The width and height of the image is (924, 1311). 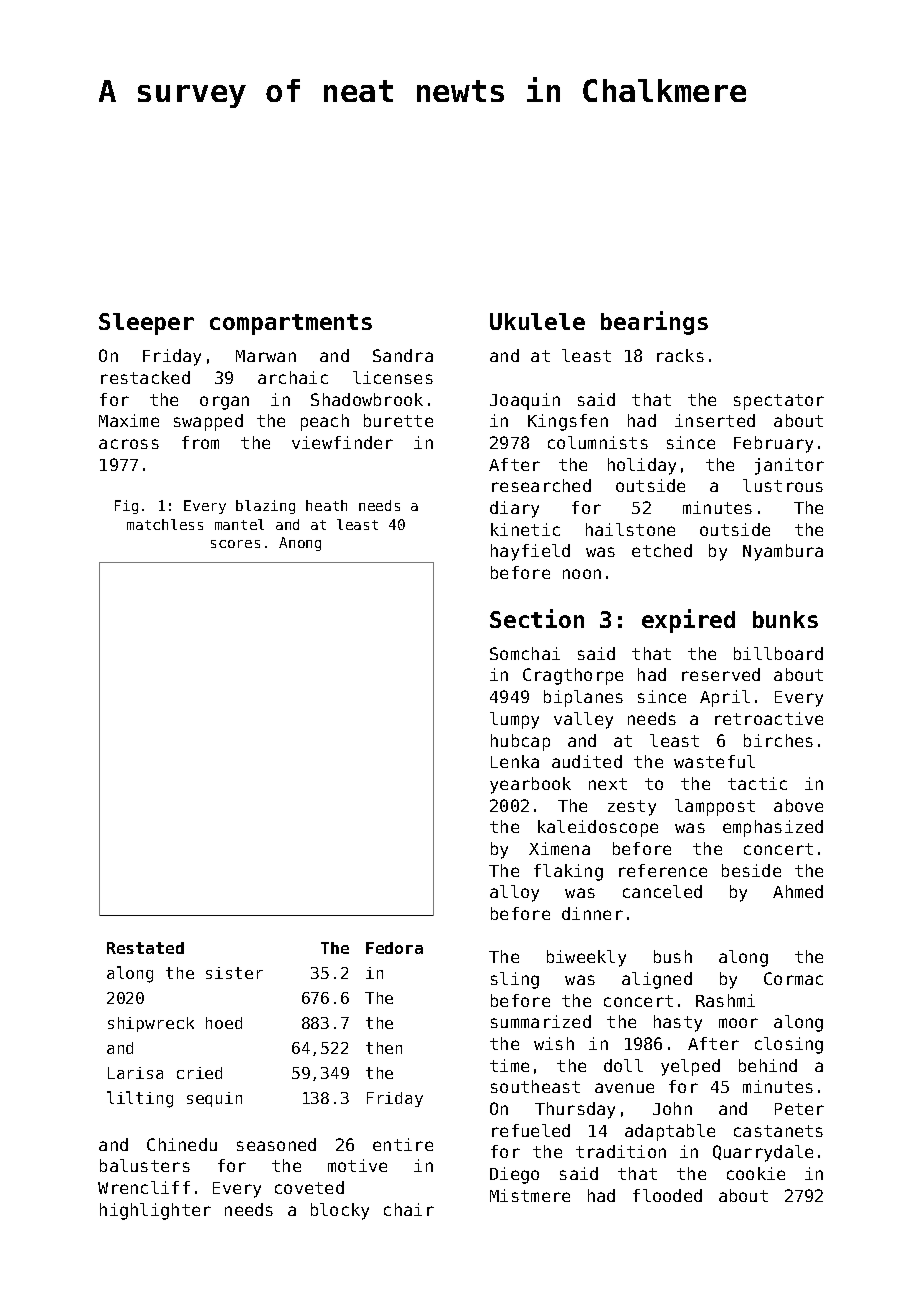 What do you see at coordinates (530, 1195) in the image?
I see `Mistmere` at bounding box center [530, 1195].
